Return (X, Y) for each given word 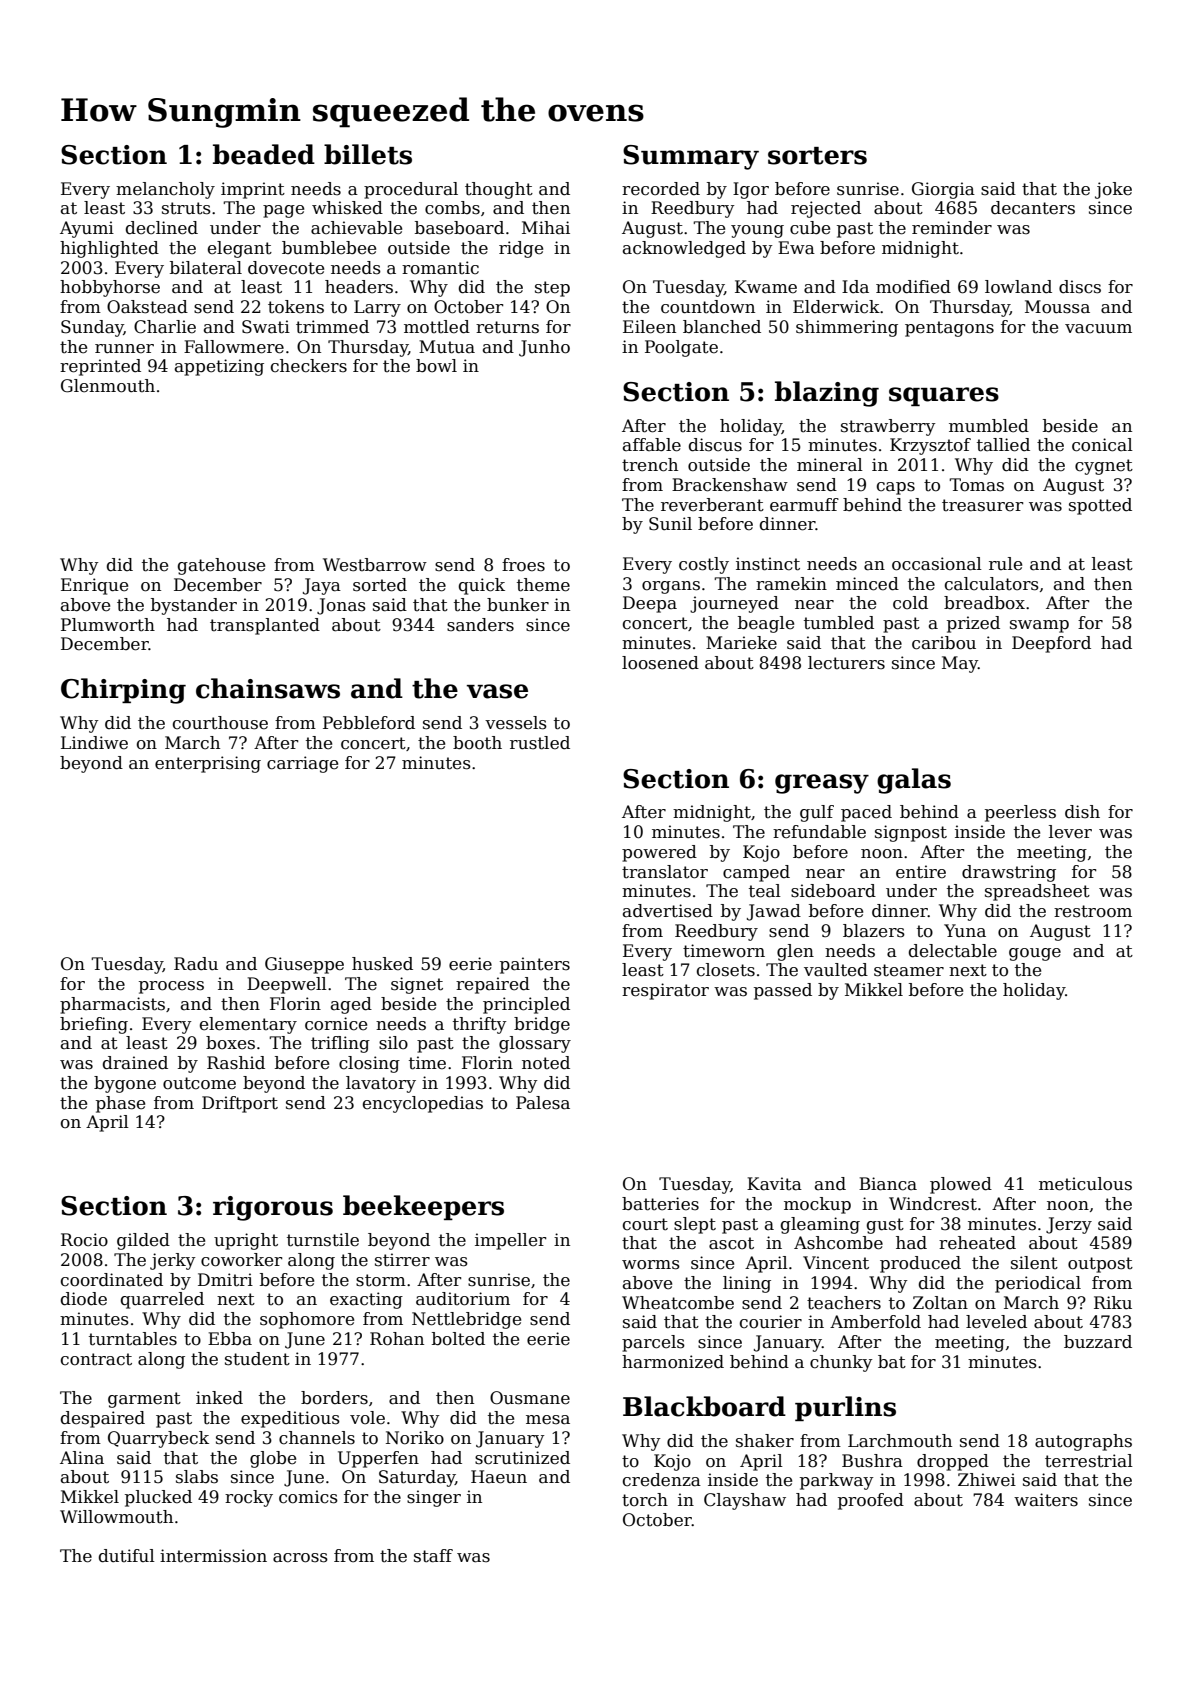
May (960, 664)
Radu (196, 964)
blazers (874, 931)
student (257, 1359)
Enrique (94, 586)
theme (543, 585)
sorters (817, 156)
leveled (996, 1322)
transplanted (265, 626)
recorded (661, 189)
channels (317, 1438)
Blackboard (704, 1406)
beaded (264, 154)
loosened (660, 663)
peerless (1020, 813)
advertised (668, 911)
